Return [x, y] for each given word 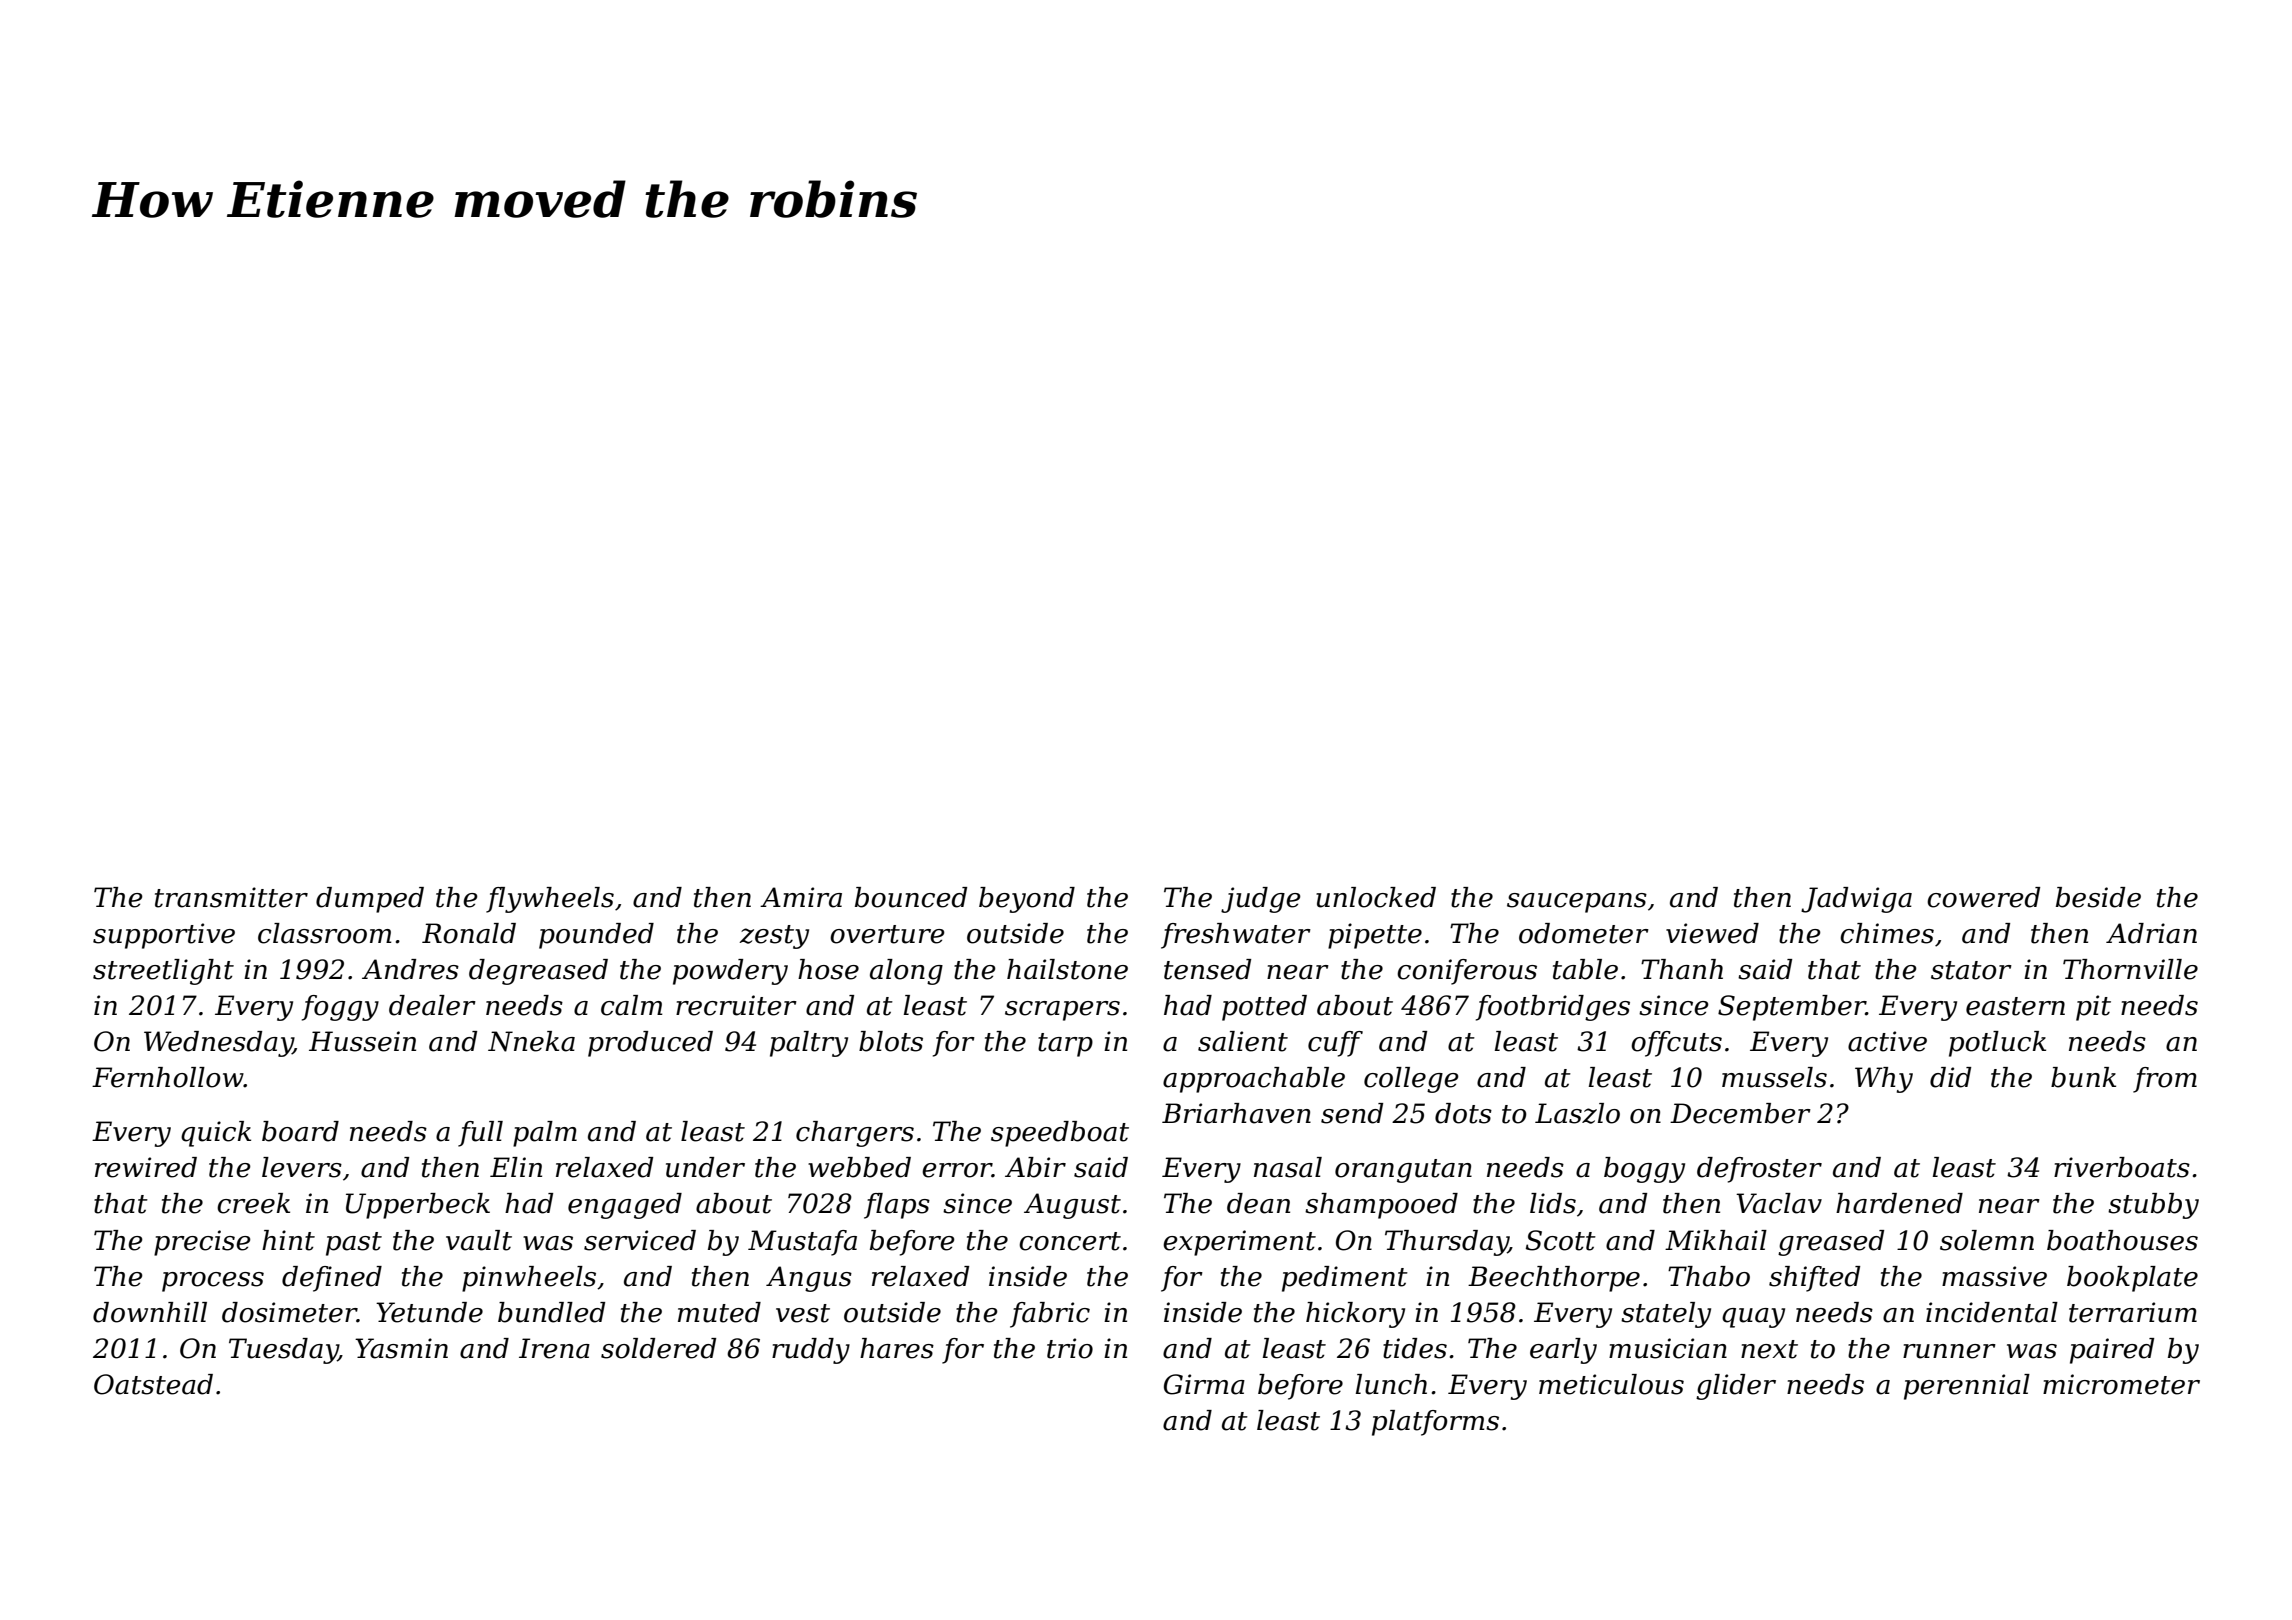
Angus [809, 1279]
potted [1264, 1008]
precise [202, 1243]
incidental [1992, 1312]
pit [2093, 1008]
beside [2098, 897]
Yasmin [401, 1348]
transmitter [231, 897]
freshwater [1236, 936]
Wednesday [218, 1044]
